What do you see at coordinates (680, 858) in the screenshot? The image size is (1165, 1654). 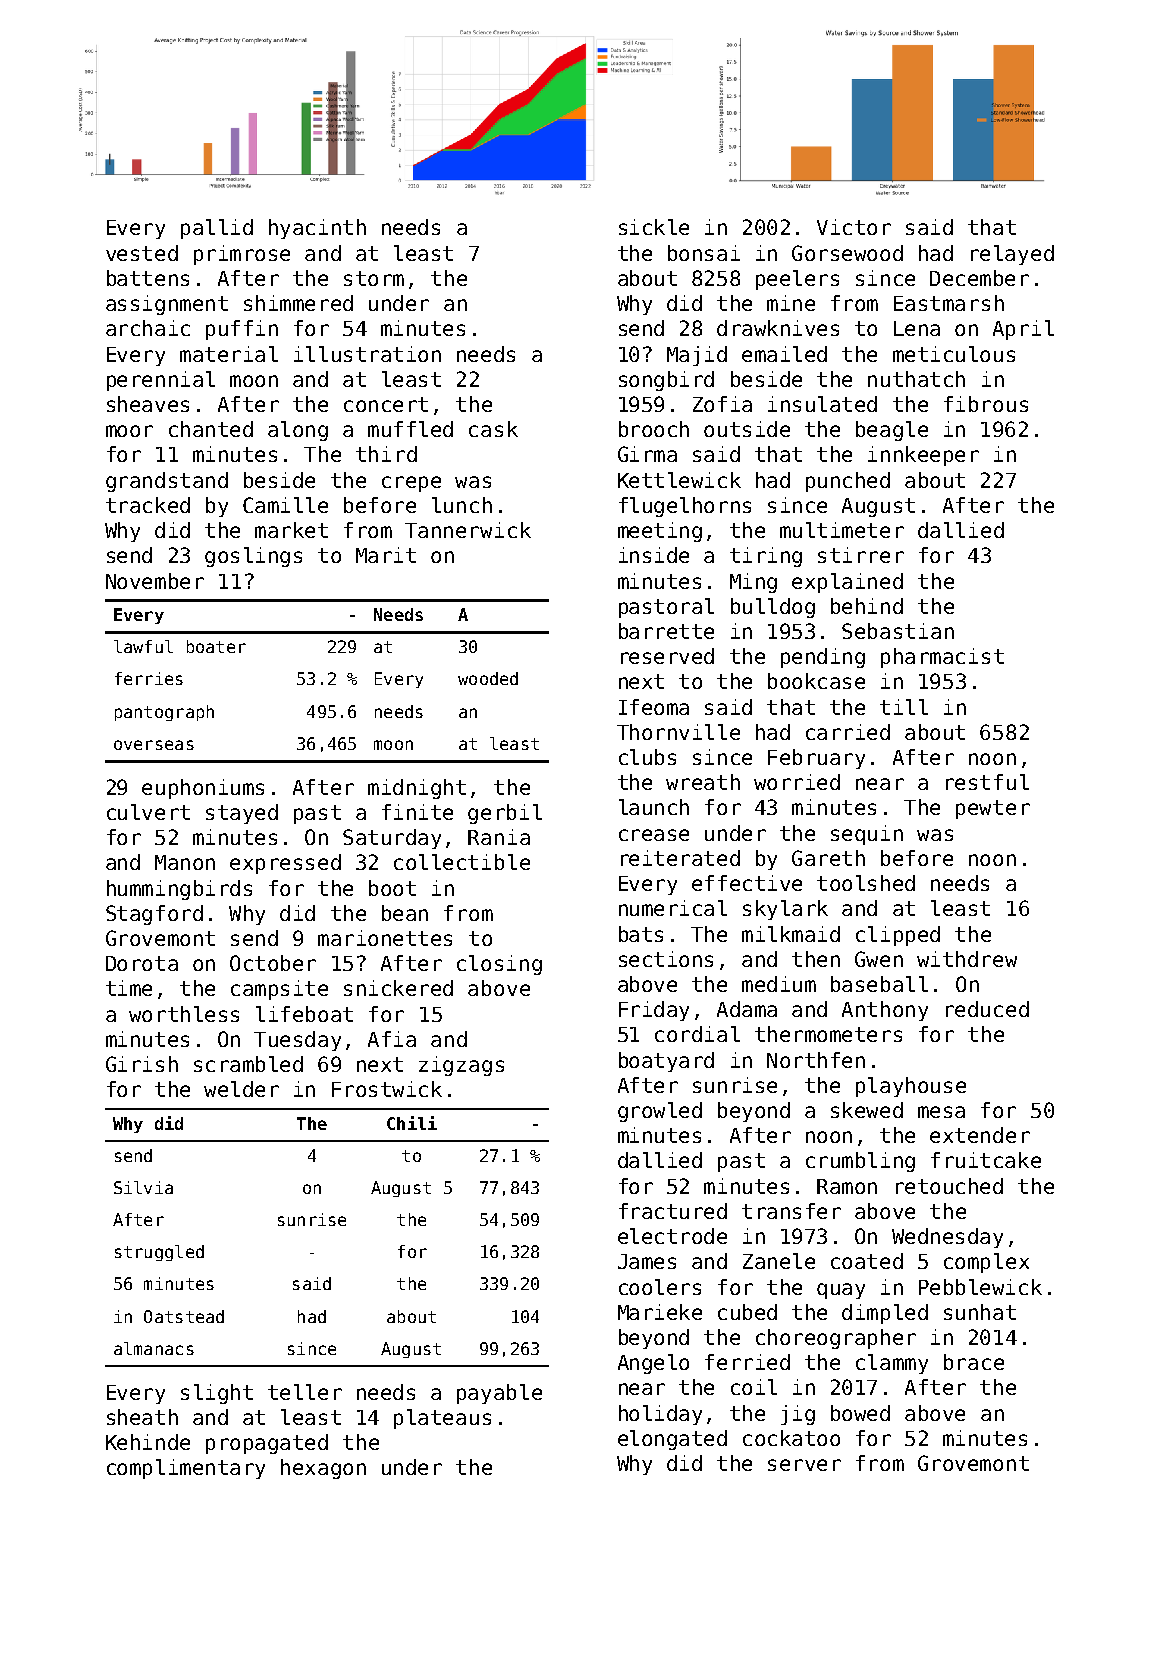 I see `reiterated` at bounding box center [680, 858].
